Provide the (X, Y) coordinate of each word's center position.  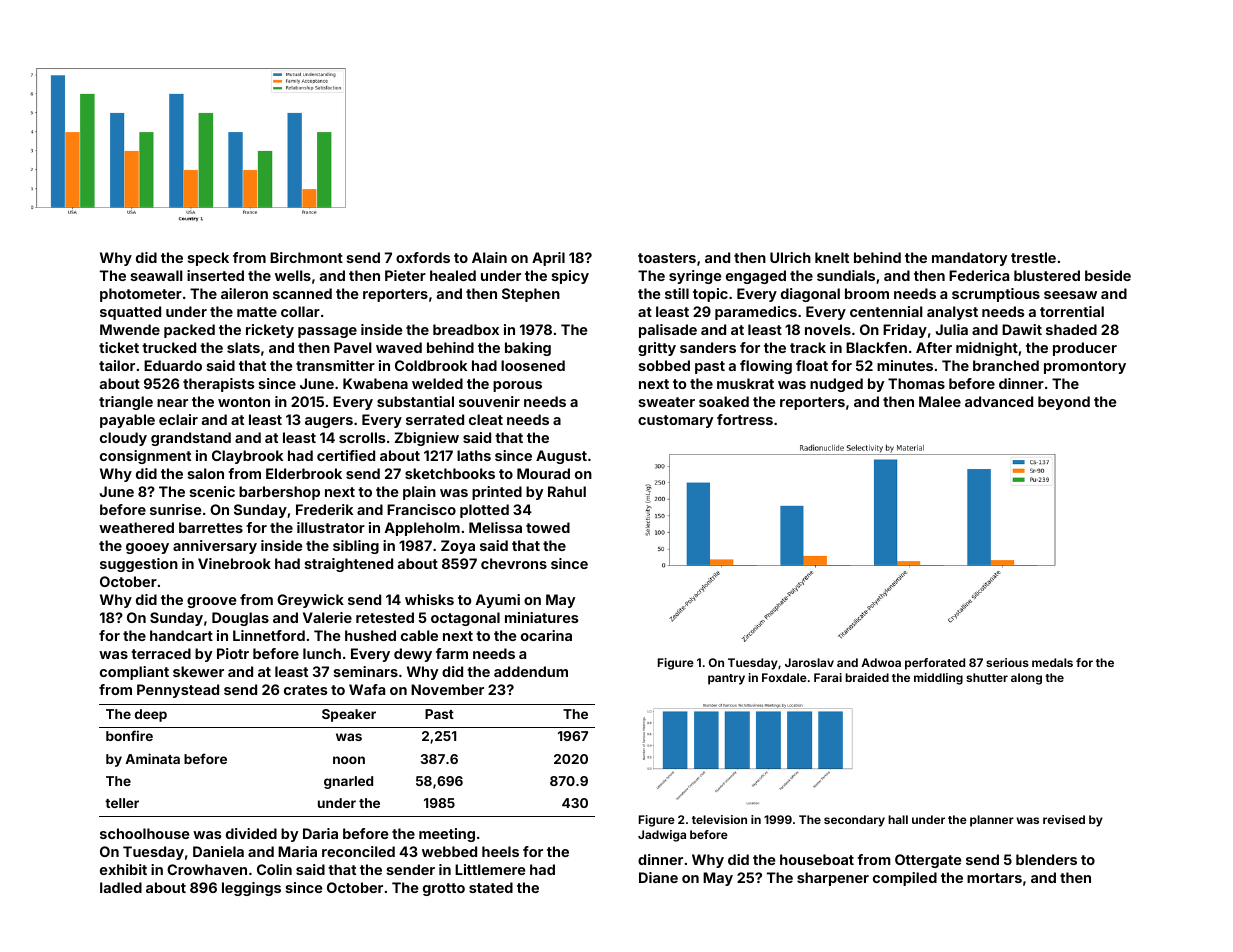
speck (208, 259)
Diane (658, 877)
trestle (1033, 257)
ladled (121, 887)
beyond (1064, 403)
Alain (489, 257)
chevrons (514, 563)
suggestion (139, 565)
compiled (905, 879)
